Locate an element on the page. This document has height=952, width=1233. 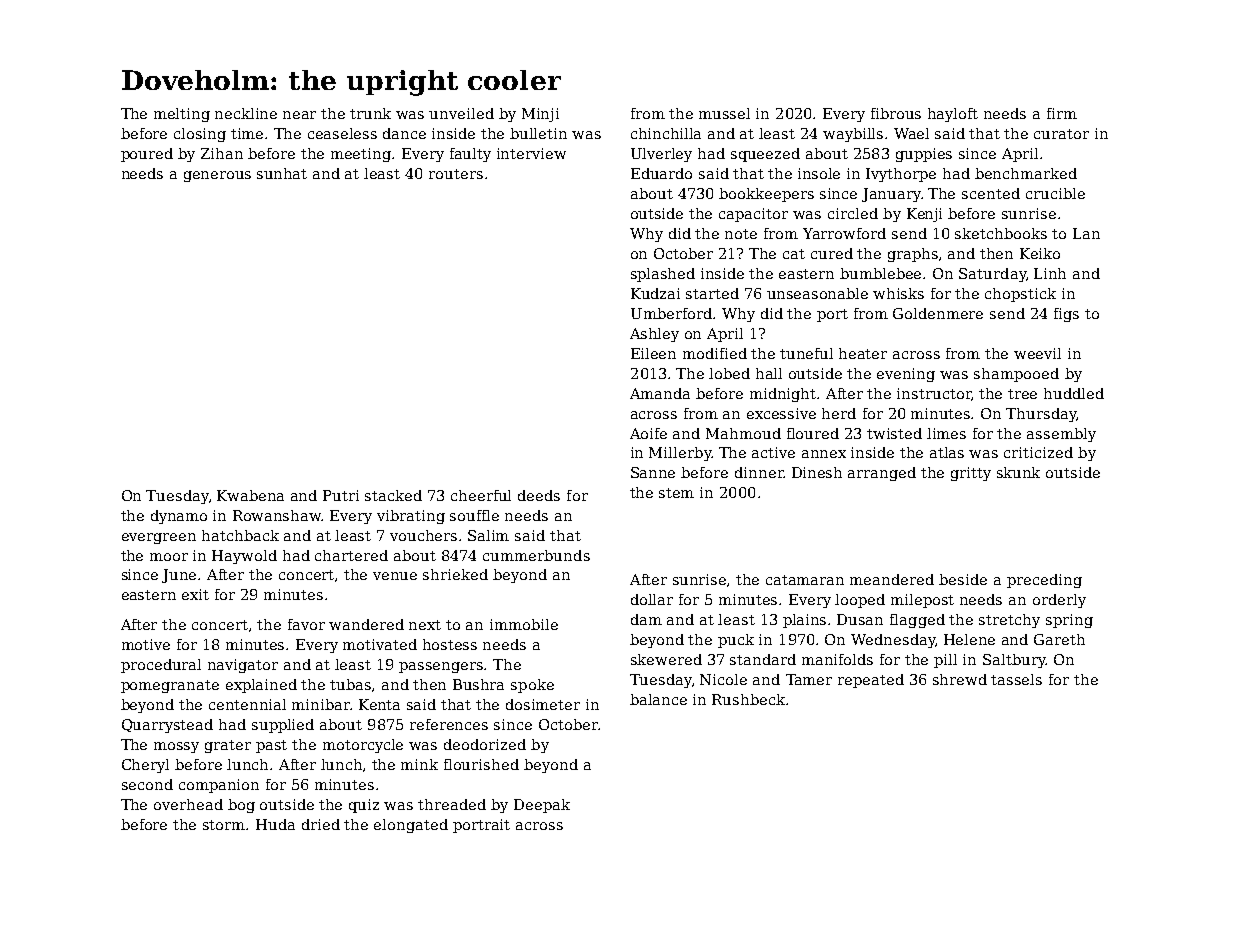
midnight is located at coordinates (783, 395).
